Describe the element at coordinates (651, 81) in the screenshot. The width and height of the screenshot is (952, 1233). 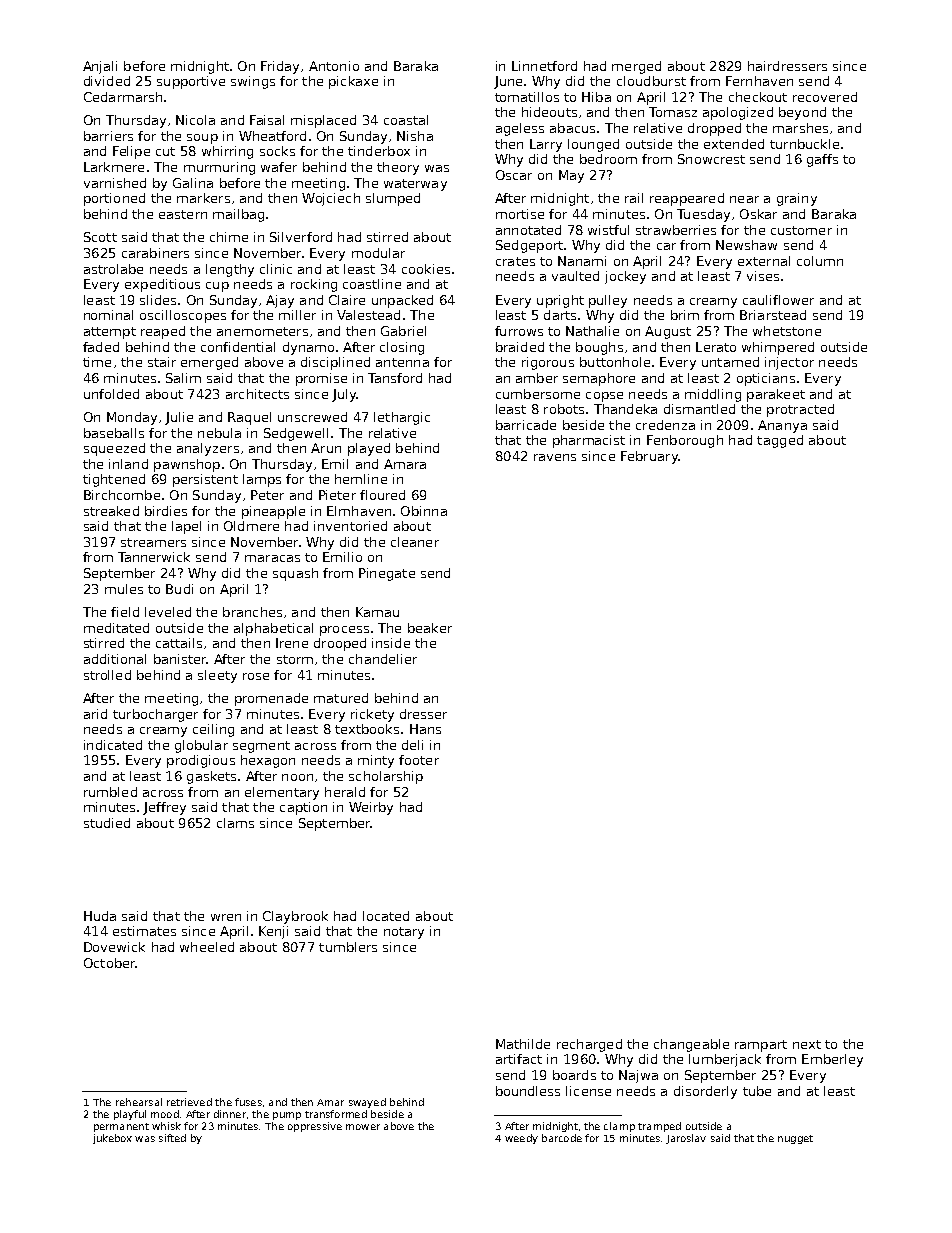
I see `cloudburst` at that location.
